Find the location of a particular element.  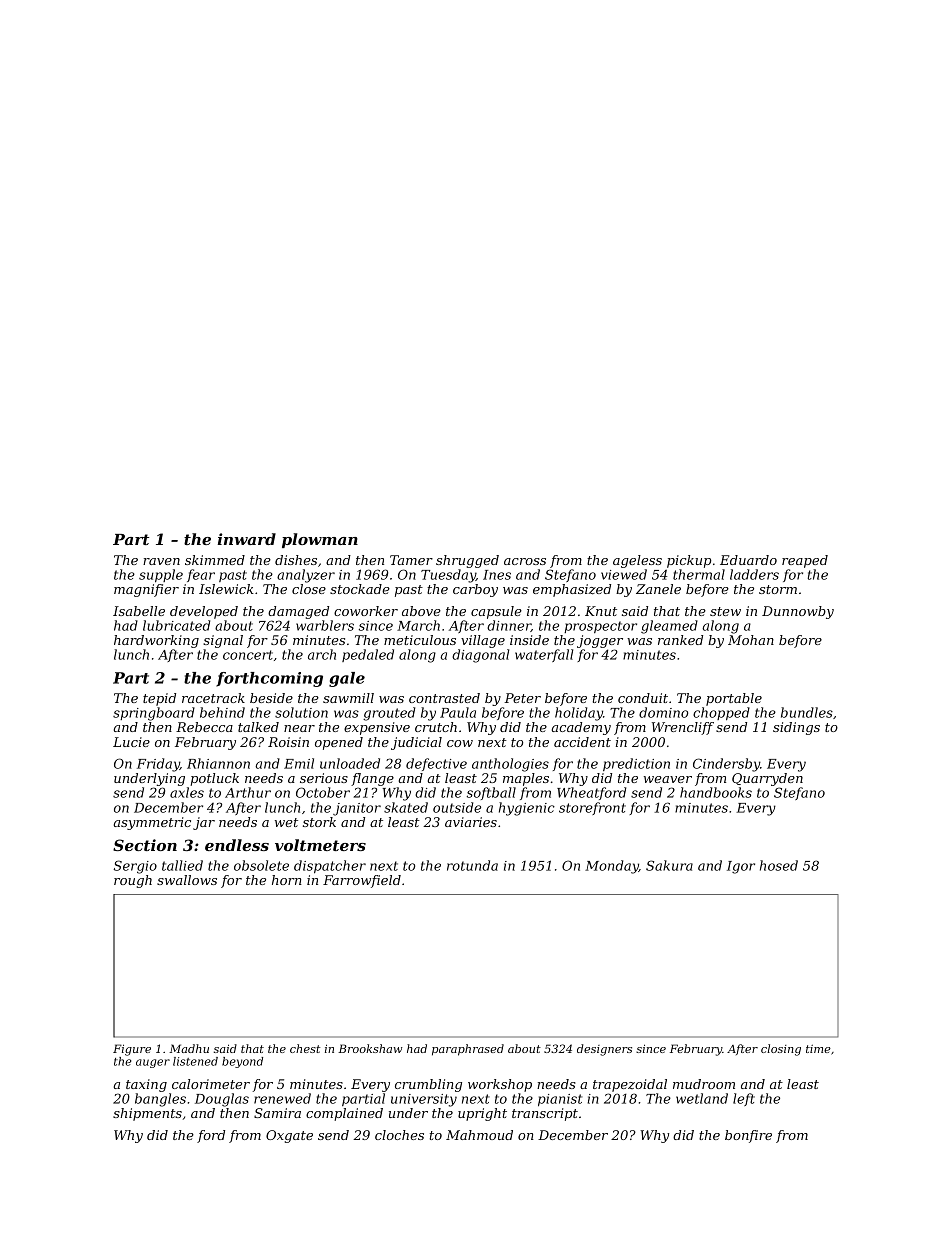

asymmetric is located at coordinates (152, 823).
